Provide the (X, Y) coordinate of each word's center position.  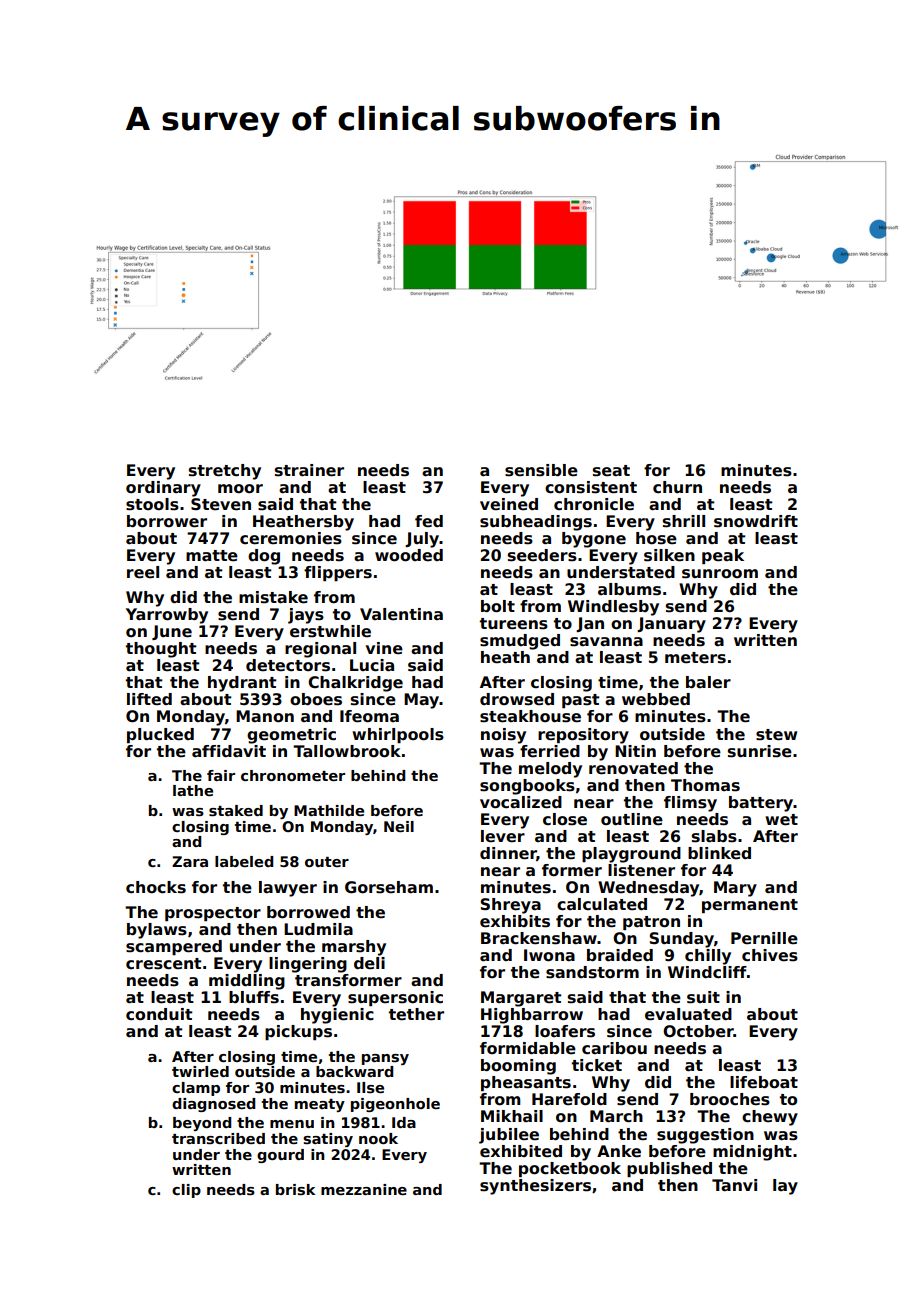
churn (677, 487)
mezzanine (364, 1189)
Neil (399, 826)
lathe (193, 790)
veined (509, 504)
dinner (508, 854)
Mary (735, 889)
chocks (156, 887)
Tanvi (734, 1185)
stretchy (225, 472)
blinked (719, 853)
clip (186, 1191)
